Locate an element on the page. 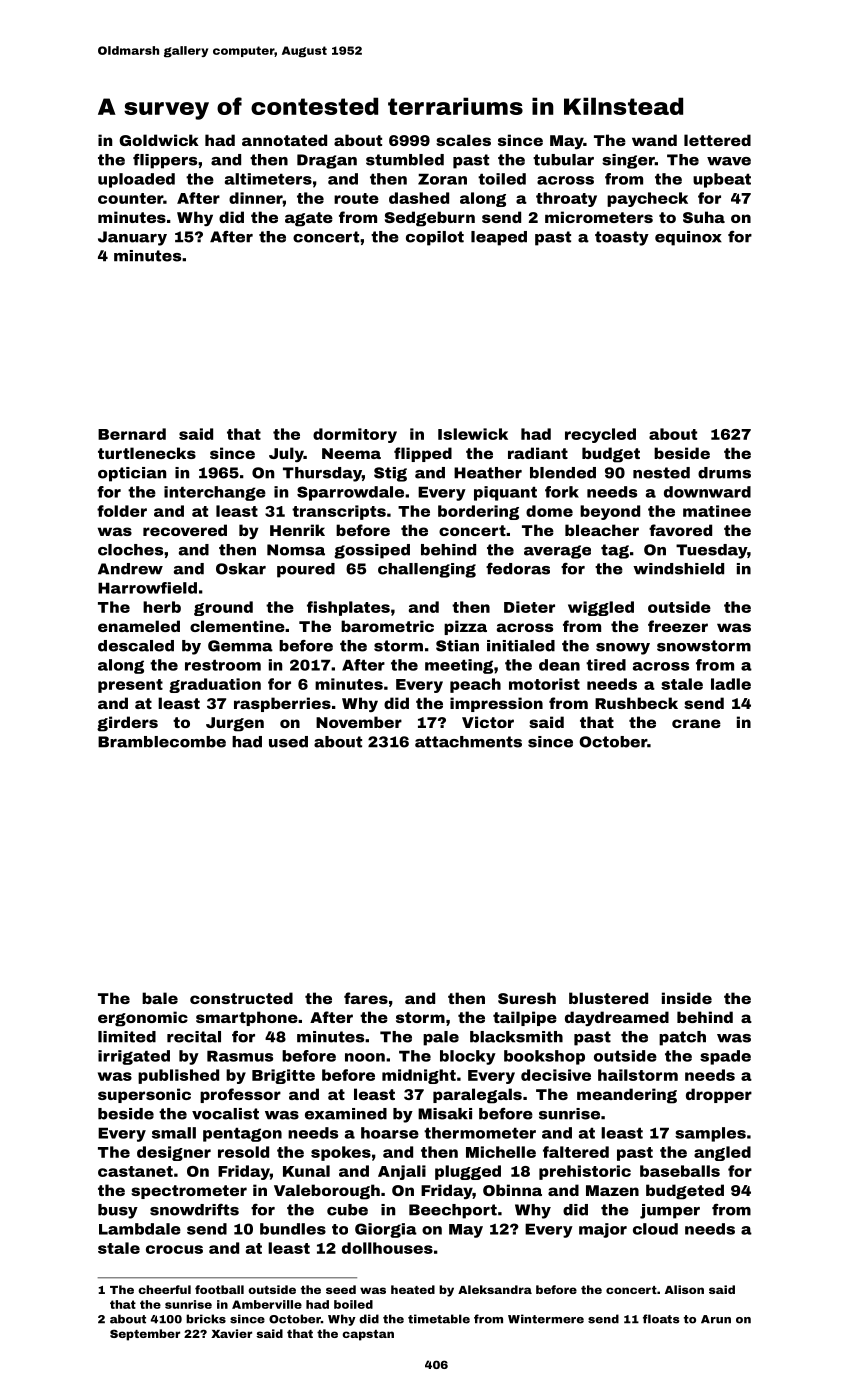  pizza is located at coordinates (465, 627).
